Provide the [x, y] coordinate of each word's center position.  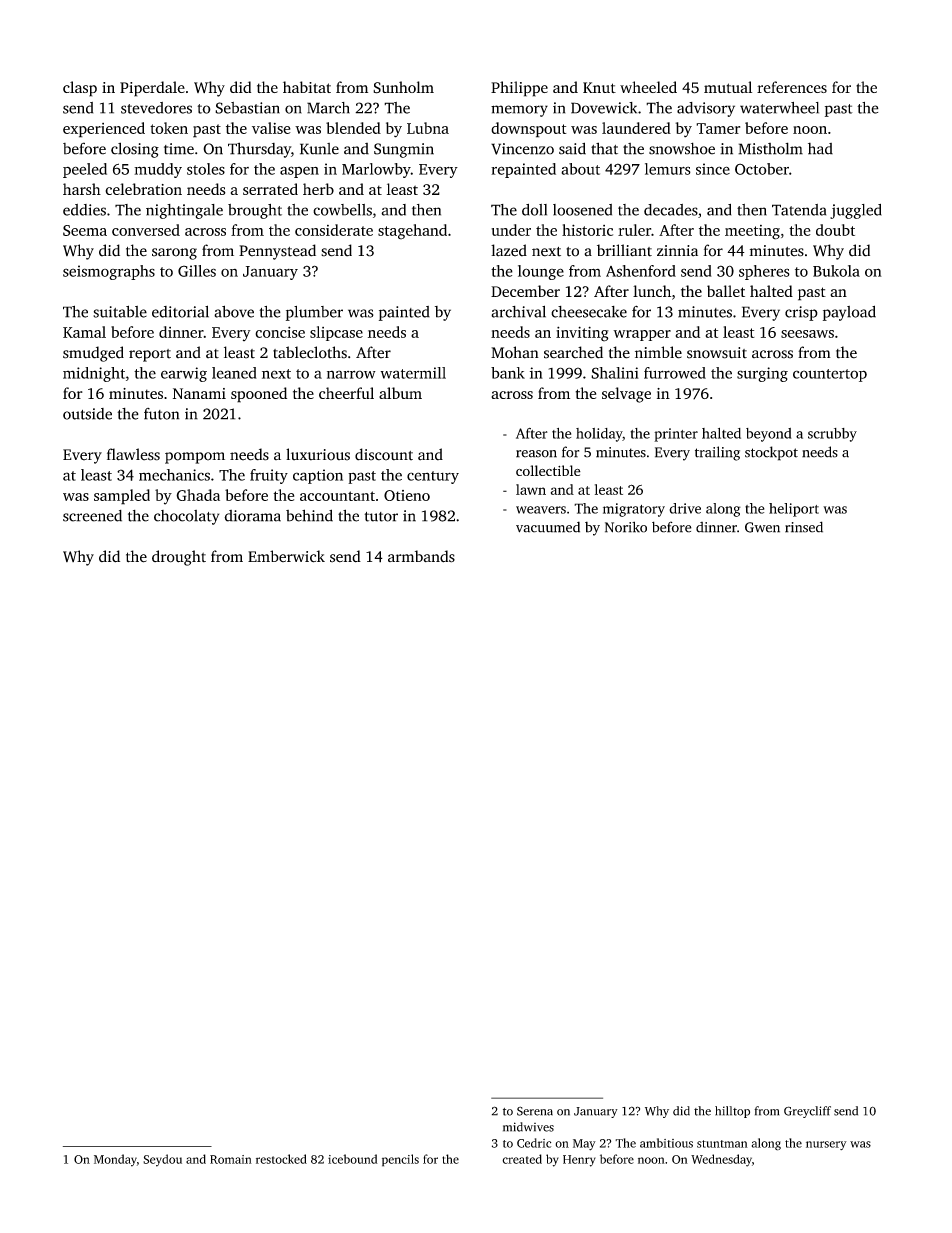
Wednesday [721, 1160]
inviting [582, 334]
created [522, 1159]
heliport [794, 510]
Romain [231, 1159]
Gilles [197, 271]
